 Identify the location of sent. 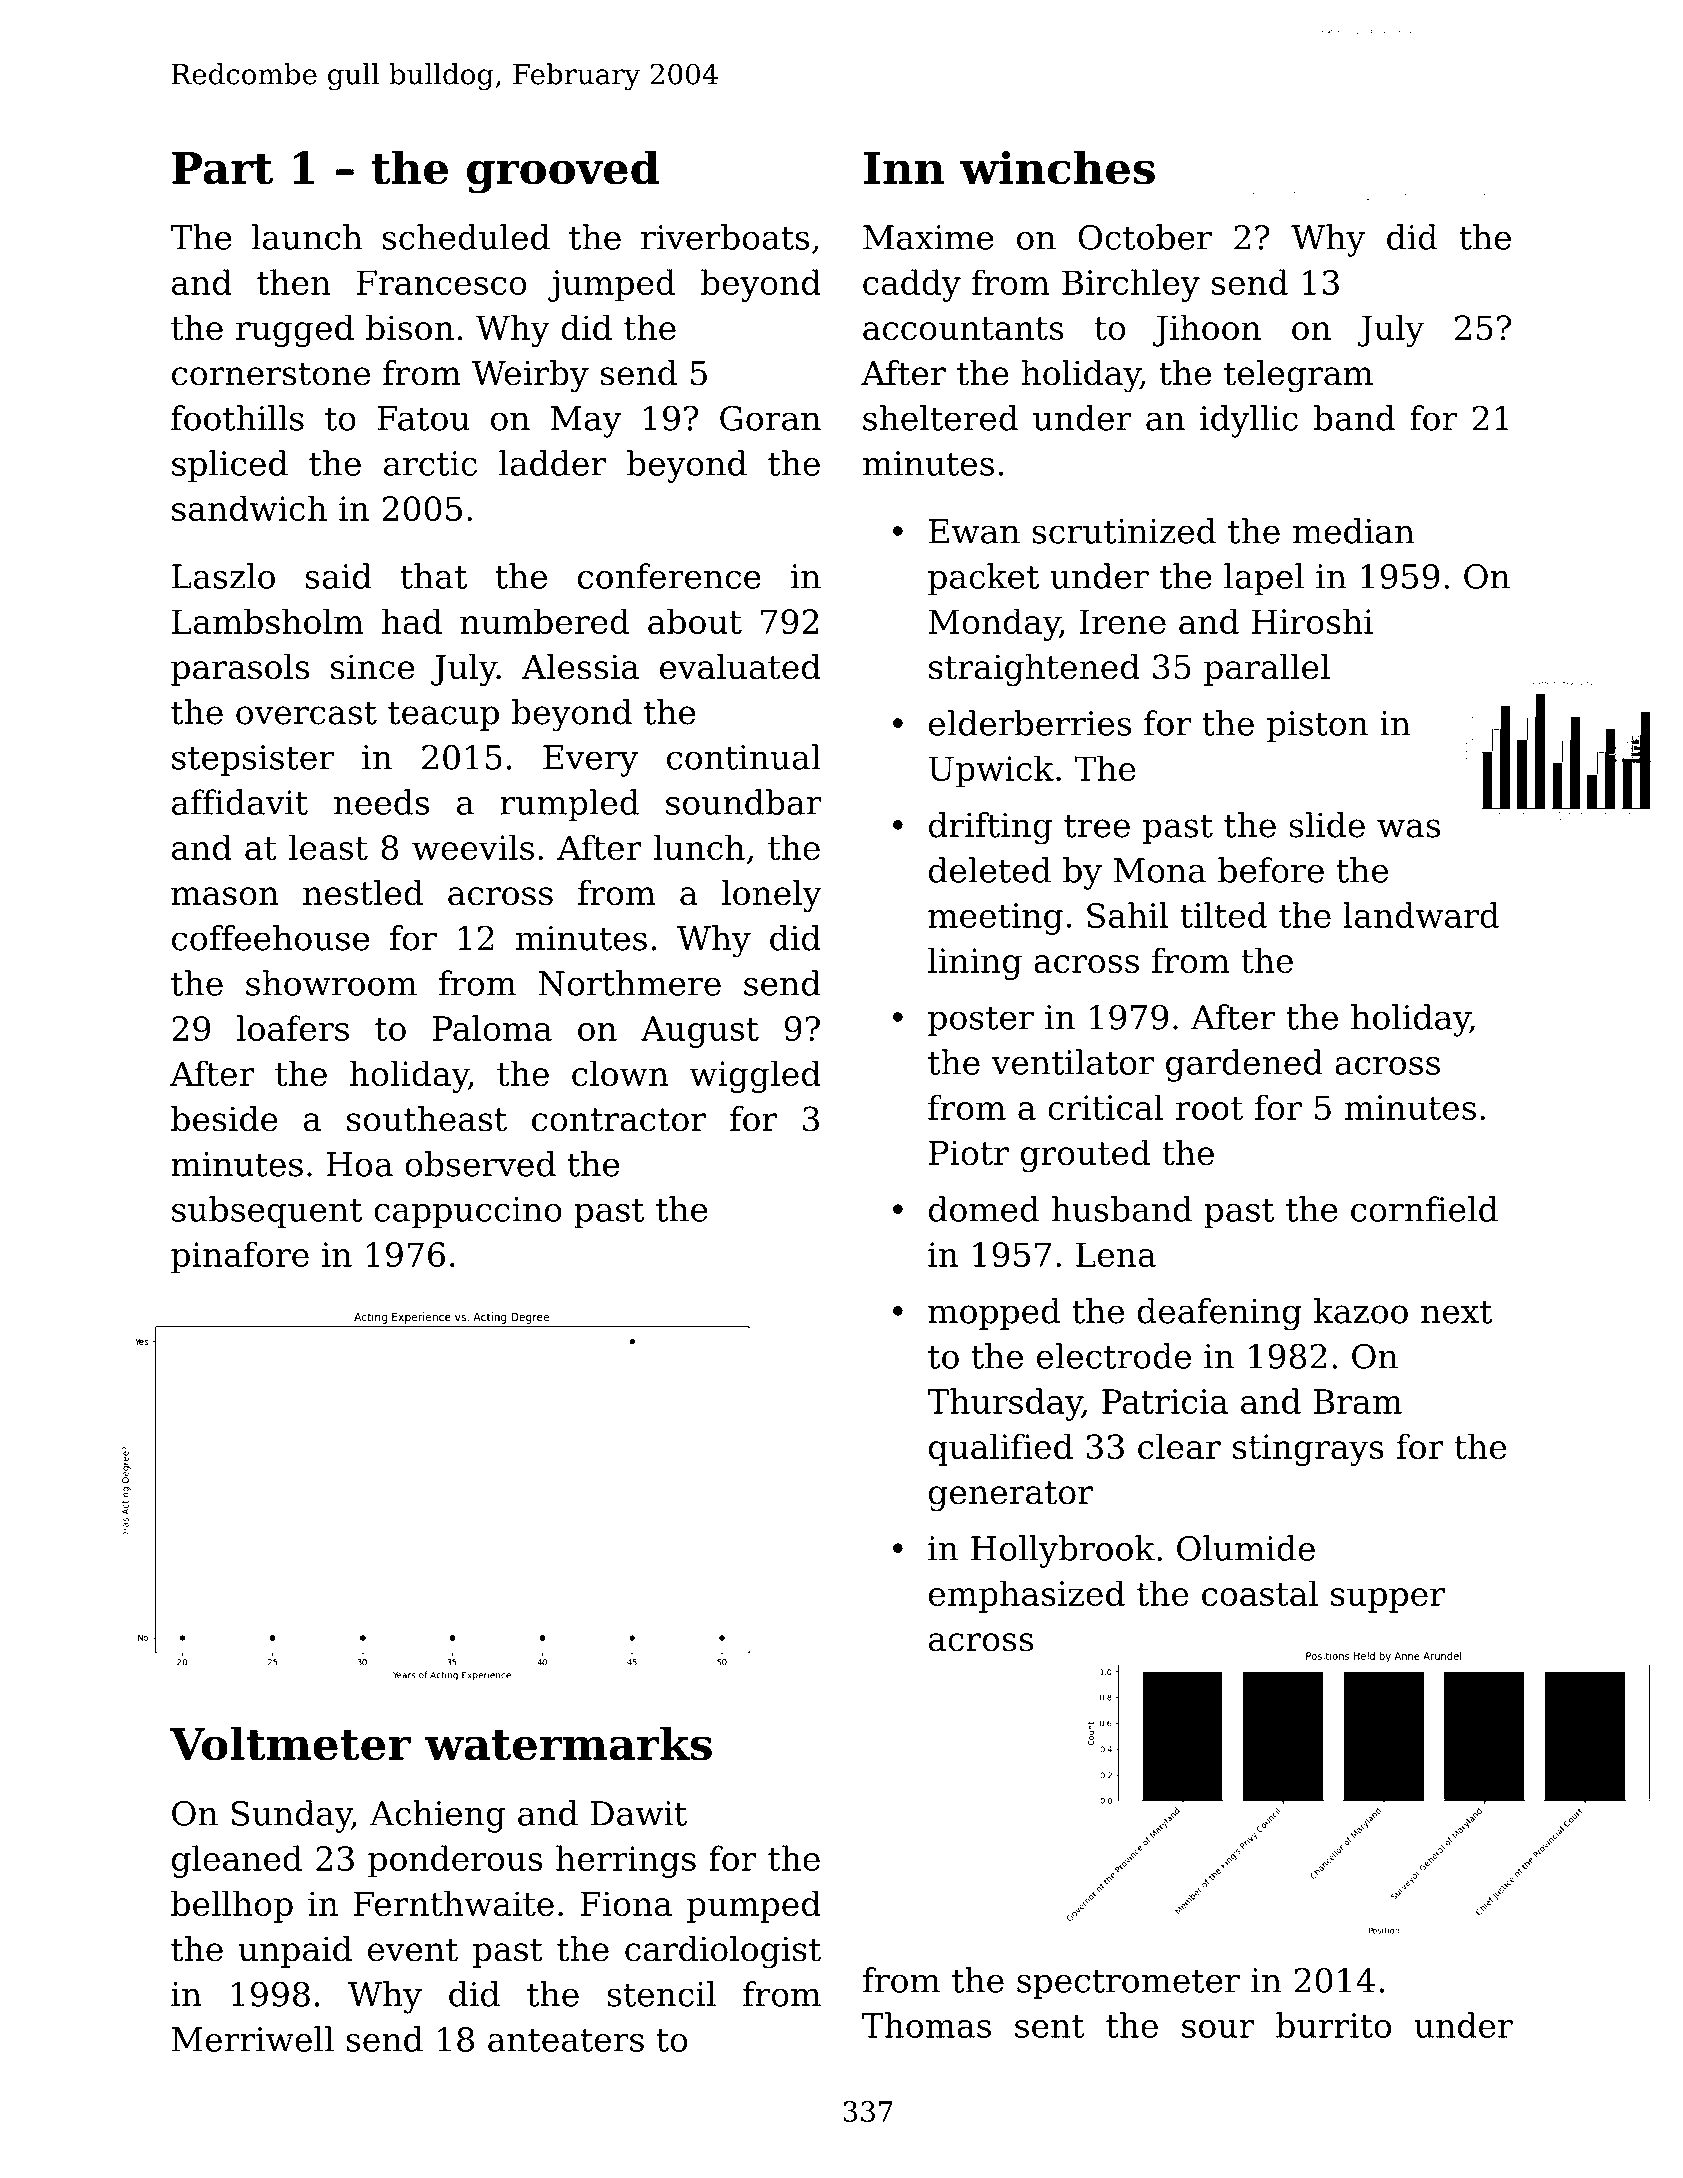
(1049, 2026).
